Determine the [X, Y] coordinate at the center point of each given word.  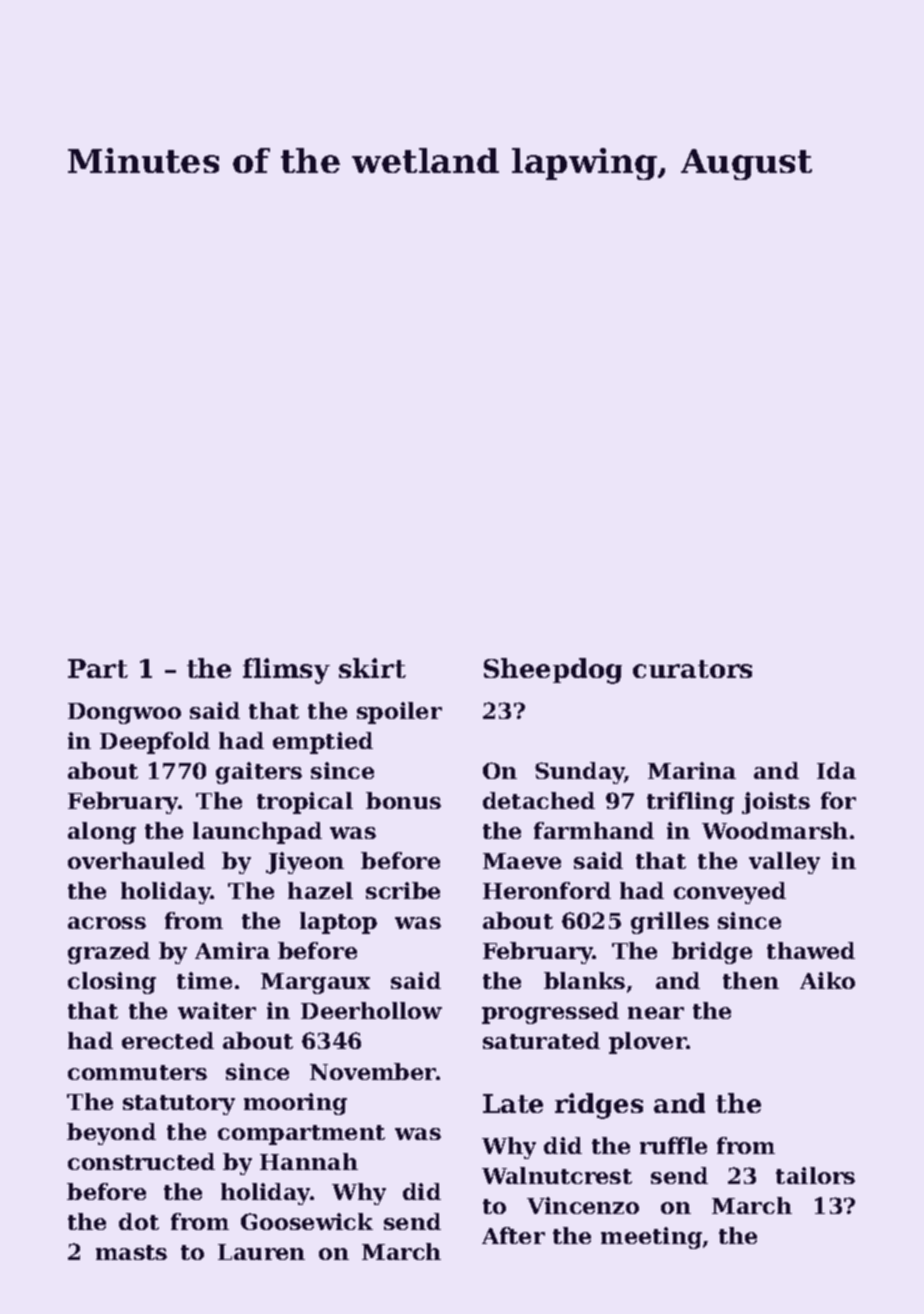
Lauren [261, 1252]
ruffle [673, 1145]
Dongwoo [124, 713]
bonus [403, 800]
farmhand [594, 830]
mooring [295, 1104]
